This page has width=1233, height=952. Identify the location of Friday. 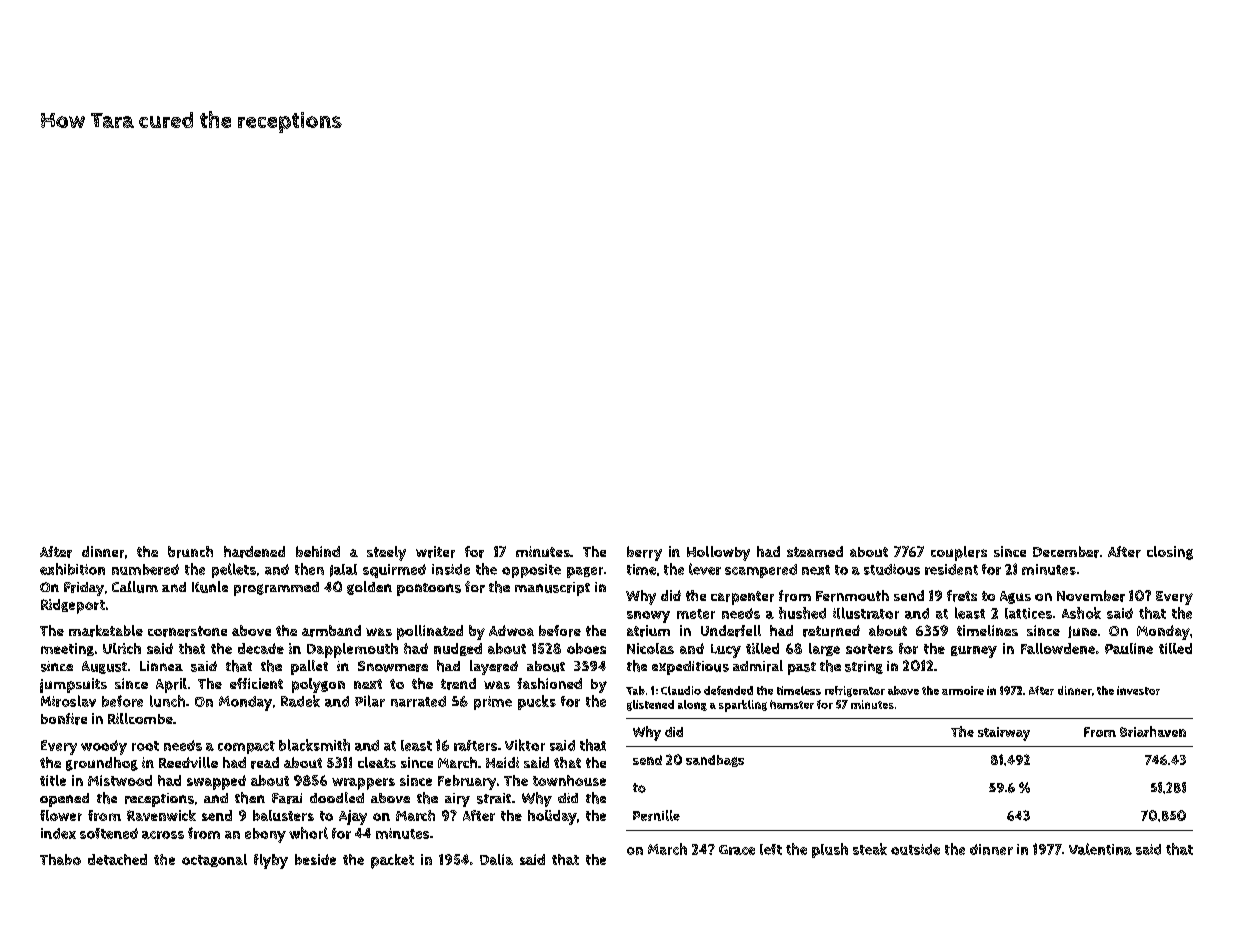
(84, 589).
